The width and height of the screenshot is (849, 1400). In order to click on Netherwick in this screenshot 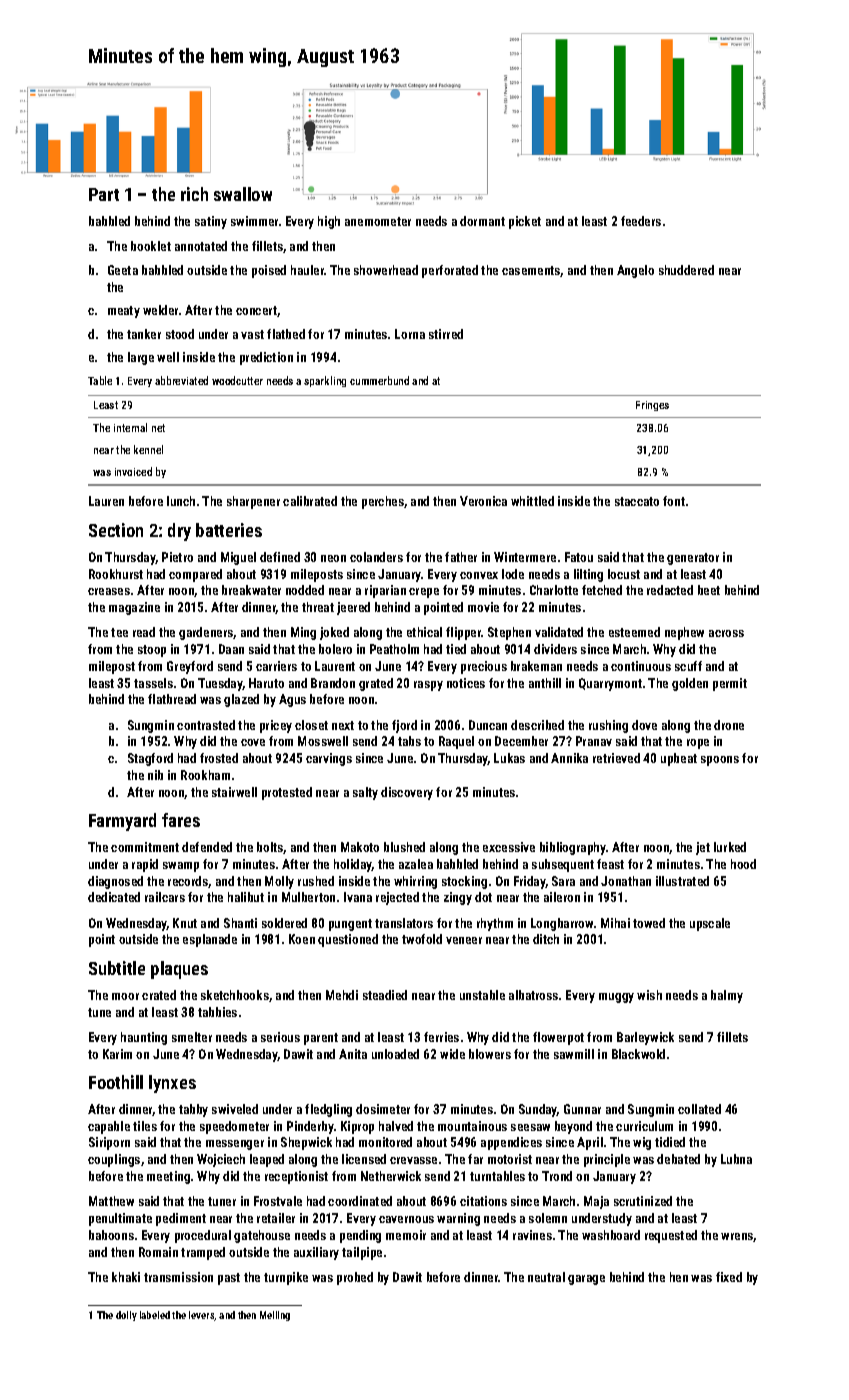, I will do `click(391, 1176)`.
